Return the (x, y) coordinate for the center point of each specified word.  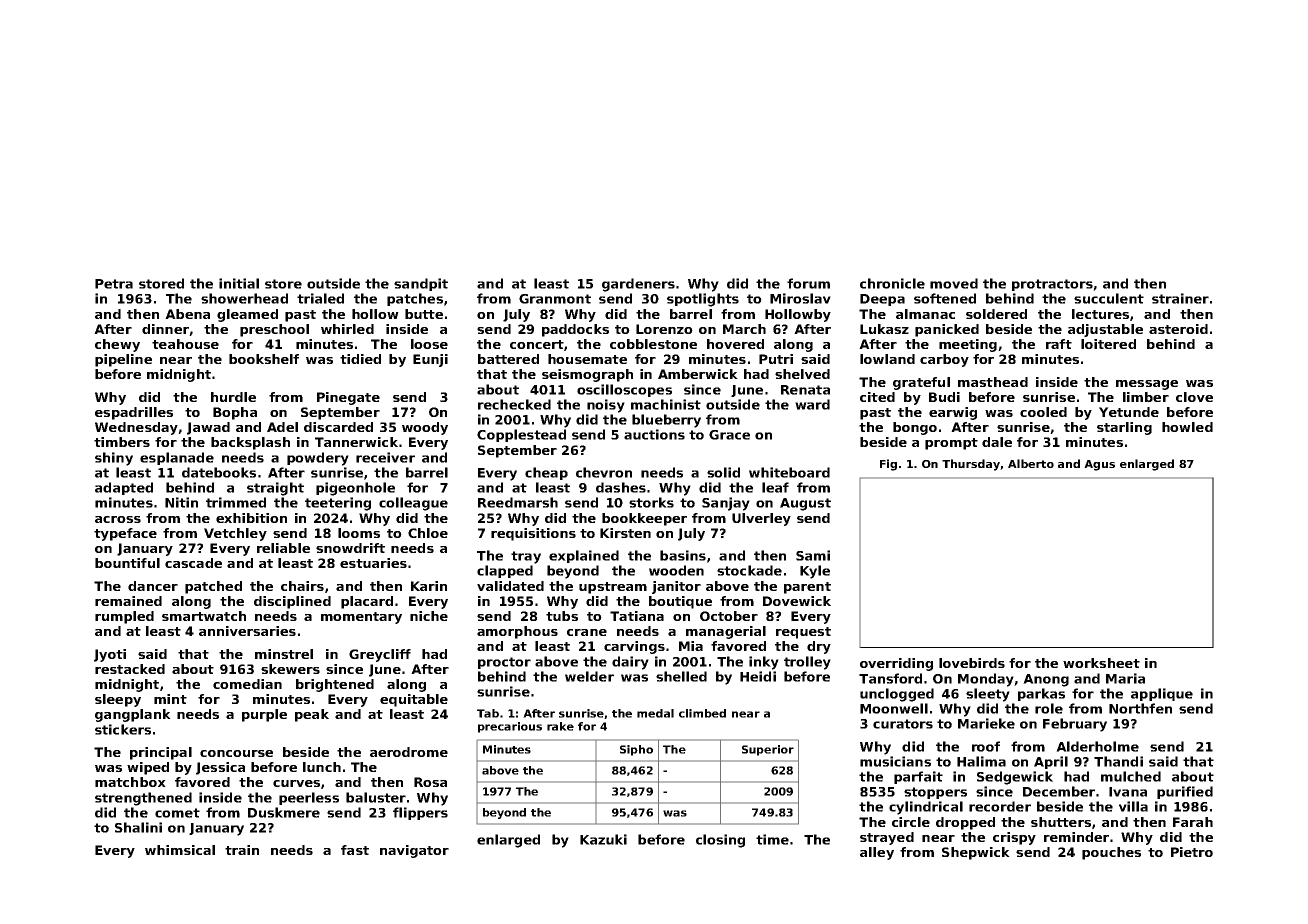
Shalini (138, 827)
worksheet (1101, 663)
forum (808, 283)
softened (945, 298)
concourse (236, 753)
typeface (125, 534)
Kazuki (603, 839)
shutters (1061, 822)
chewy (117, 345)
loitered (1108, 344)
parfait (918, 777)
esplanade (177, 458)
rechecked (514, 404)
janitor (676, 587)
